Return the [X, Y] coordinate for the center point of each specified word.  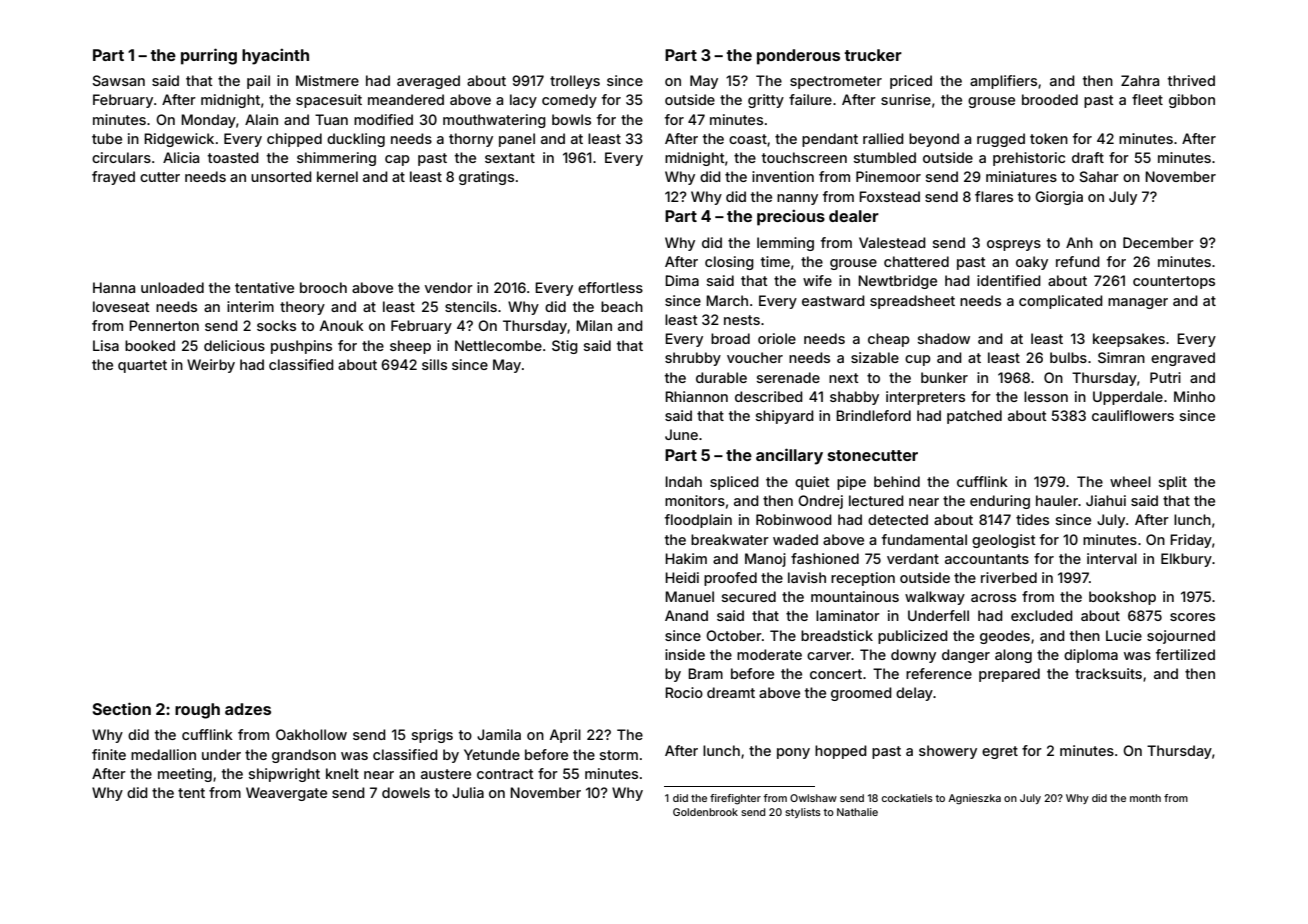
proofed [730, 579]
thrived [1191, 80]
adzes [248, 709]
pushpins [301, 347]
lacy [523, 101]
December [1158, 242]
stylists [803, 813]
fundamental [924, 539]
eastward [833, 300]
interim [250, 306]
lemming [785, 244]
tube [107, 138]
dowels [406, 792]
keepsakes [1129, 340]
